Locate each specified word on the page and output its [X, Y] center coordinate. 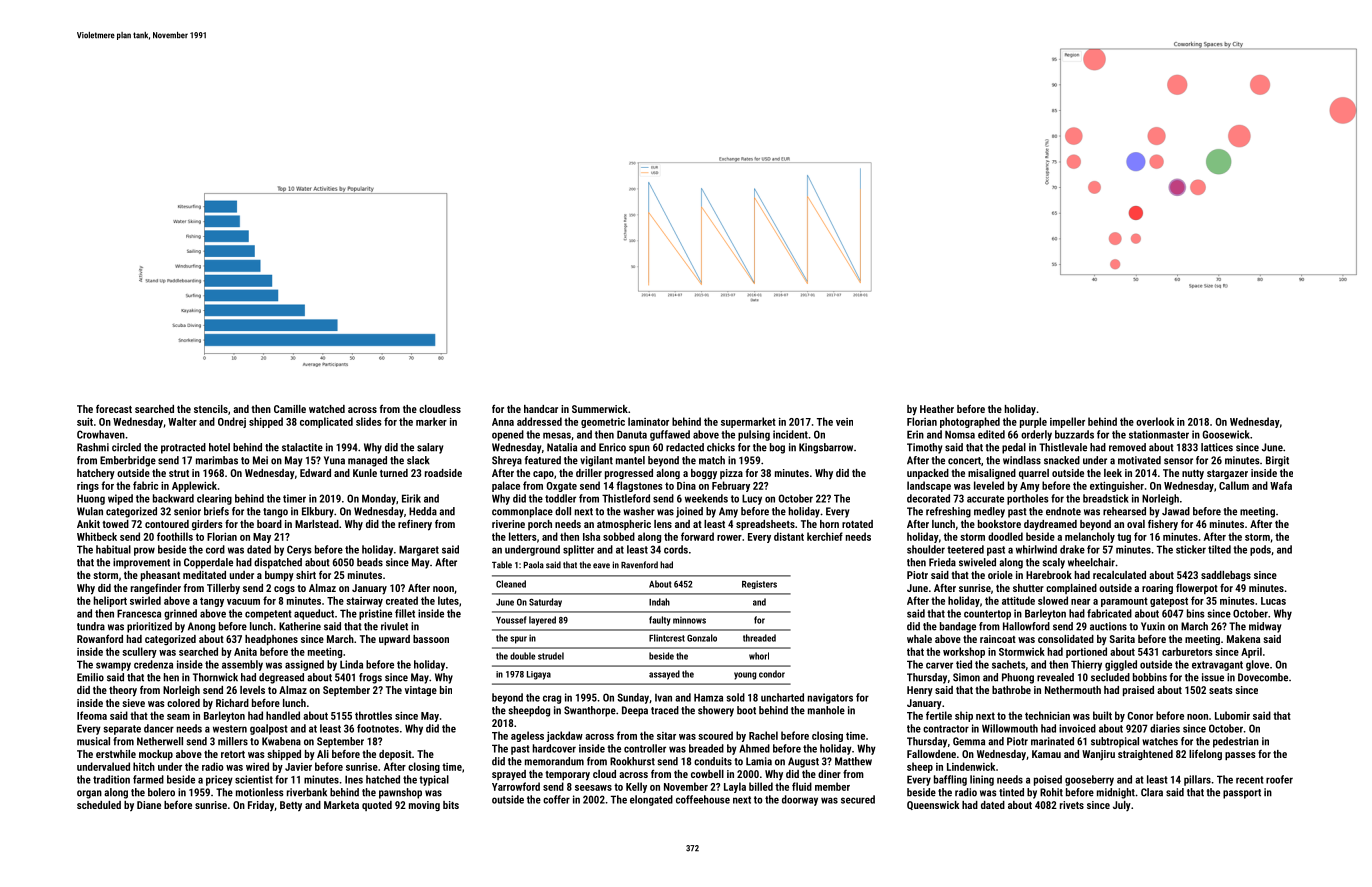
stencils [211, 409]
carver [939, 665]
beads [370, 562]
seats [1221, 690]
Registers [759, 584]
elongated [651, 800]
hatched [383, 779]
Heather [937, 409]
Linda [351, 664]
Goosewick [1226, 434]
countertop [987, 615]
